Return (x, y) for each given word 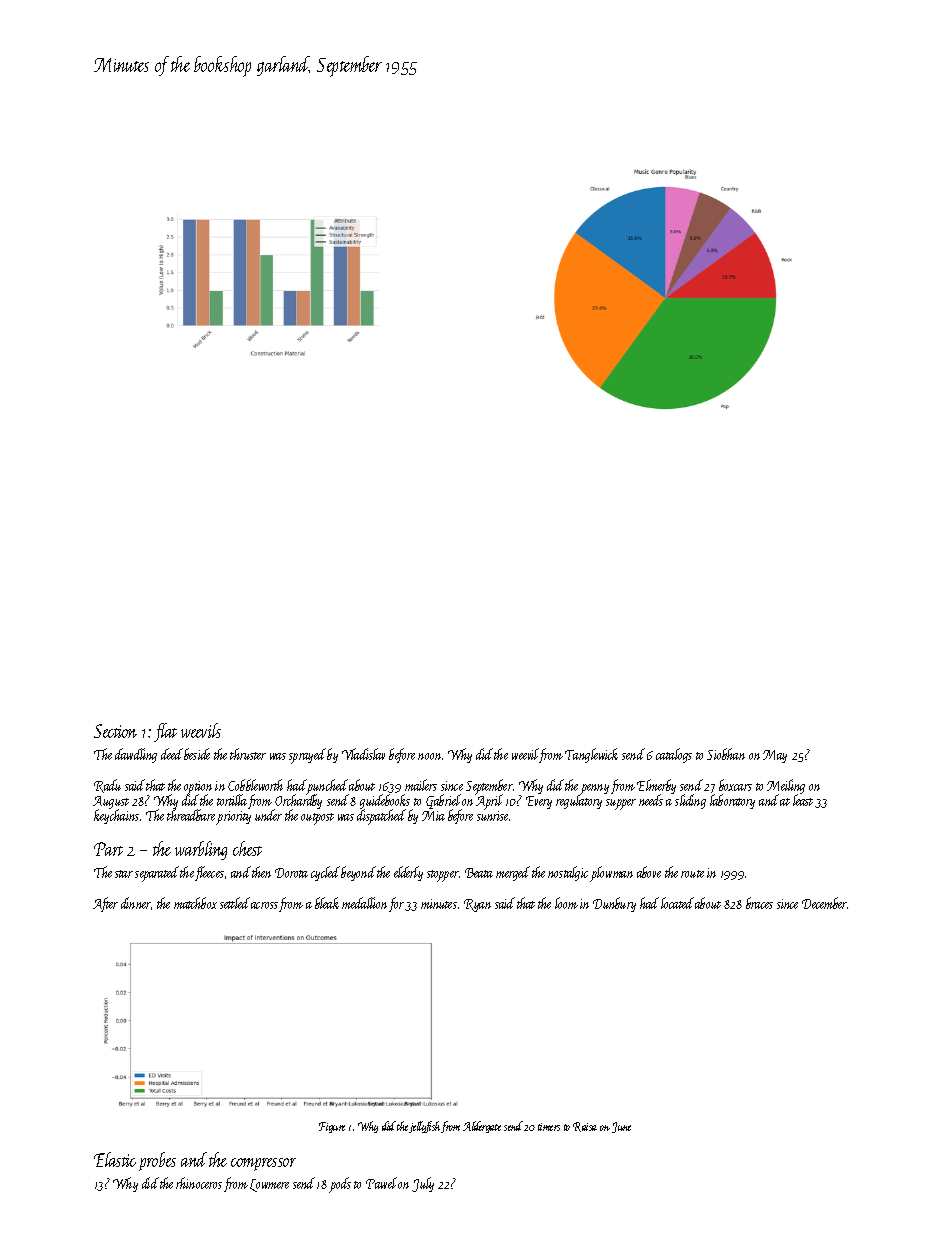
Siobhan (726, 754)
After (105, 904)
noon (429, 756)
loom (566, 903)
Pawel (381, 1183)
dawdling (136, 755)
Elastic (115, 1159)
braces (759, 903)
